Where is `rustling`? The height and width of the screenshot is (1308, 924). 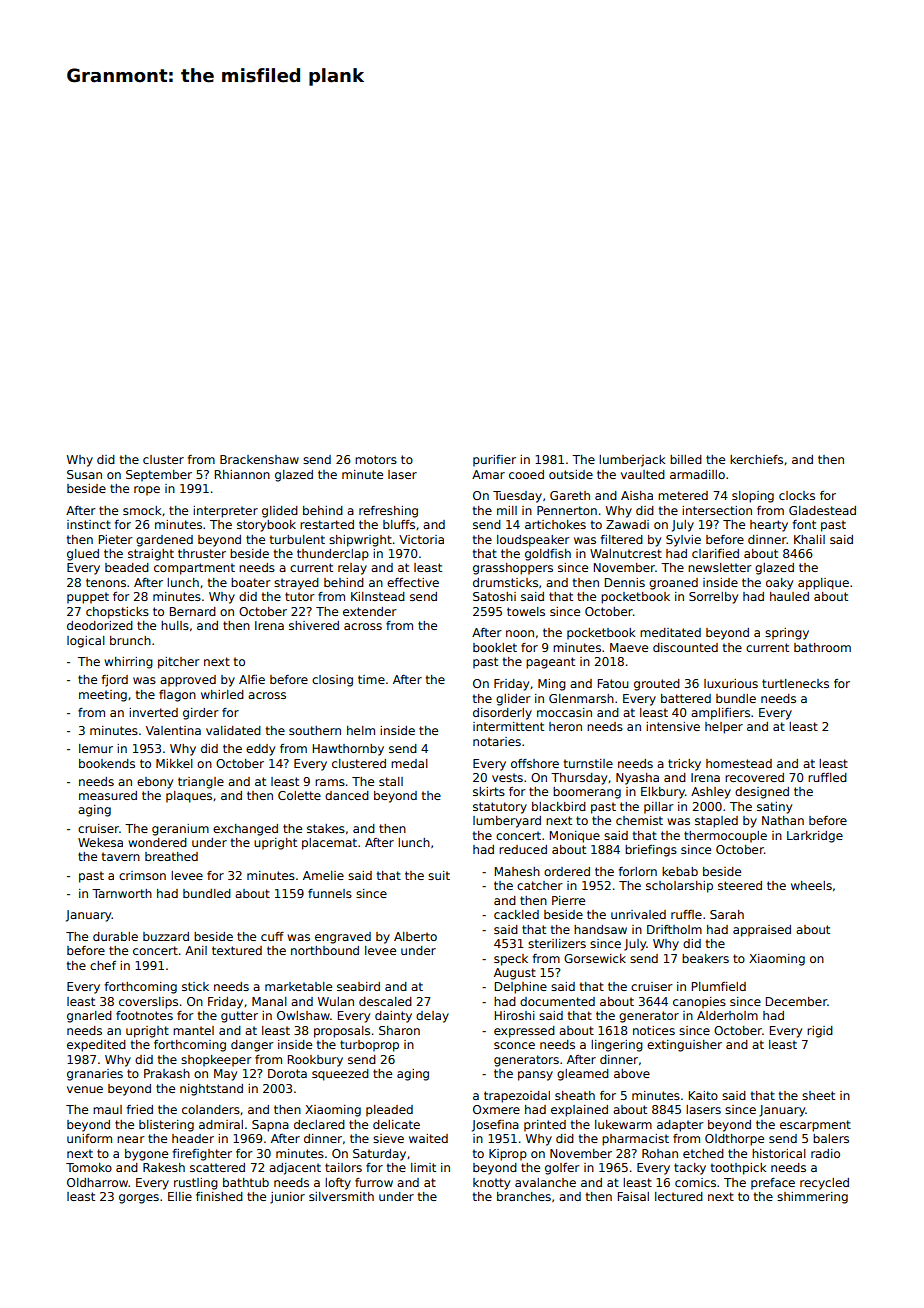 rustling is located at coordinates (196, 1184).
